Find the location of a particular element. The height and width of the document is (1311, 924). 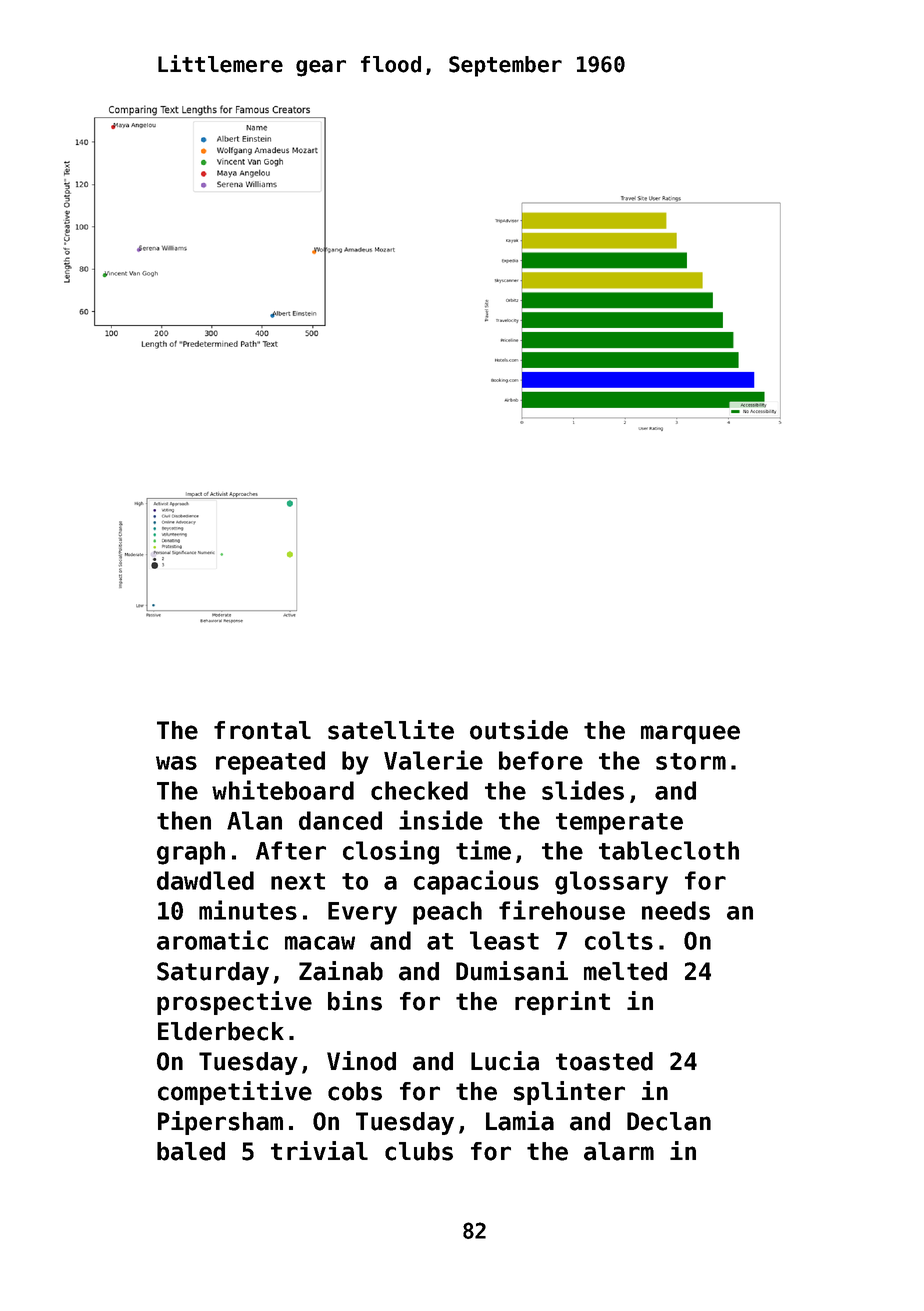

marquee is located at coordinates (690, 734).
